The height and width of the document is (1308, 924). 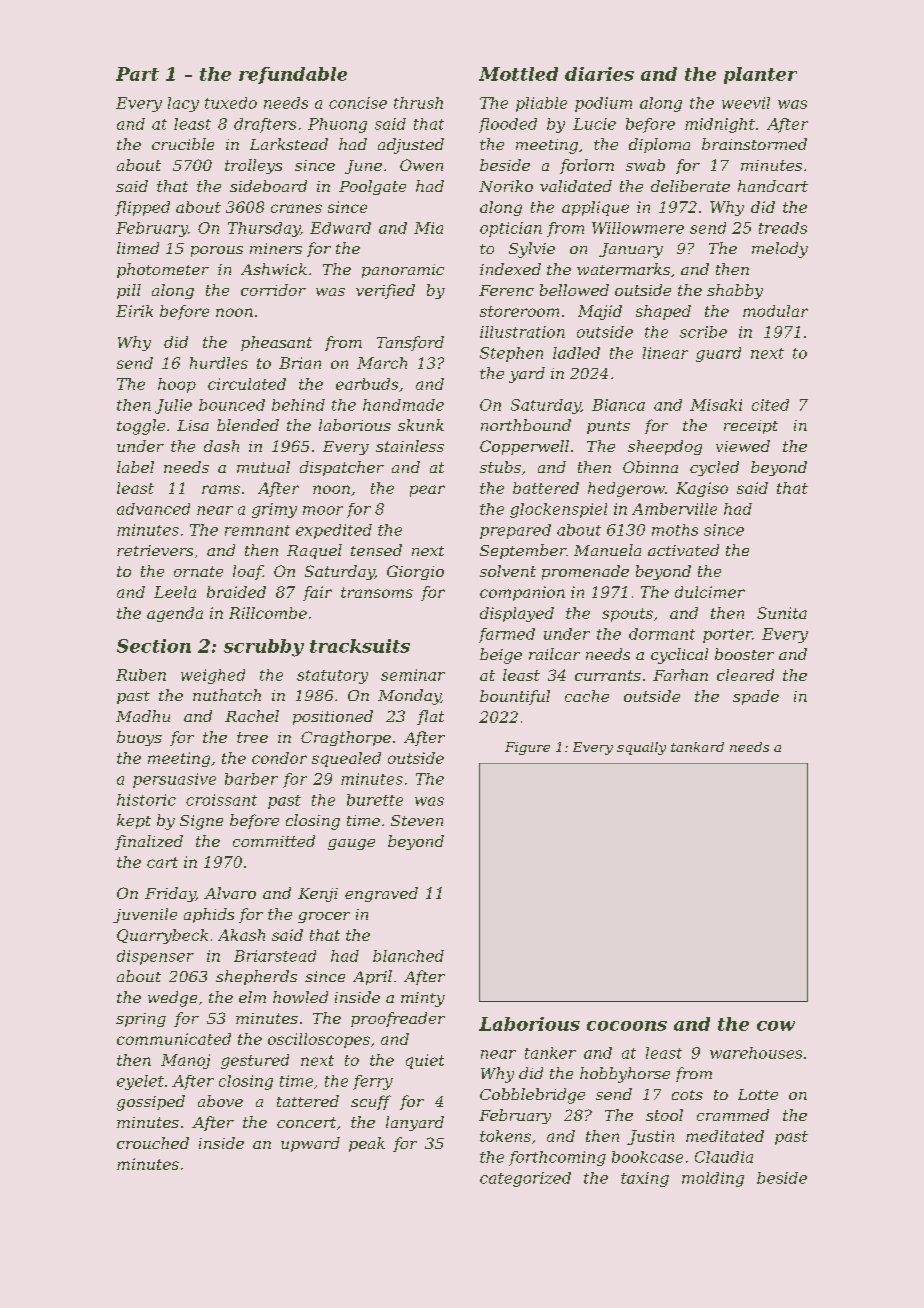 I want to click on brainstormed, so click(x=754, y=144).
